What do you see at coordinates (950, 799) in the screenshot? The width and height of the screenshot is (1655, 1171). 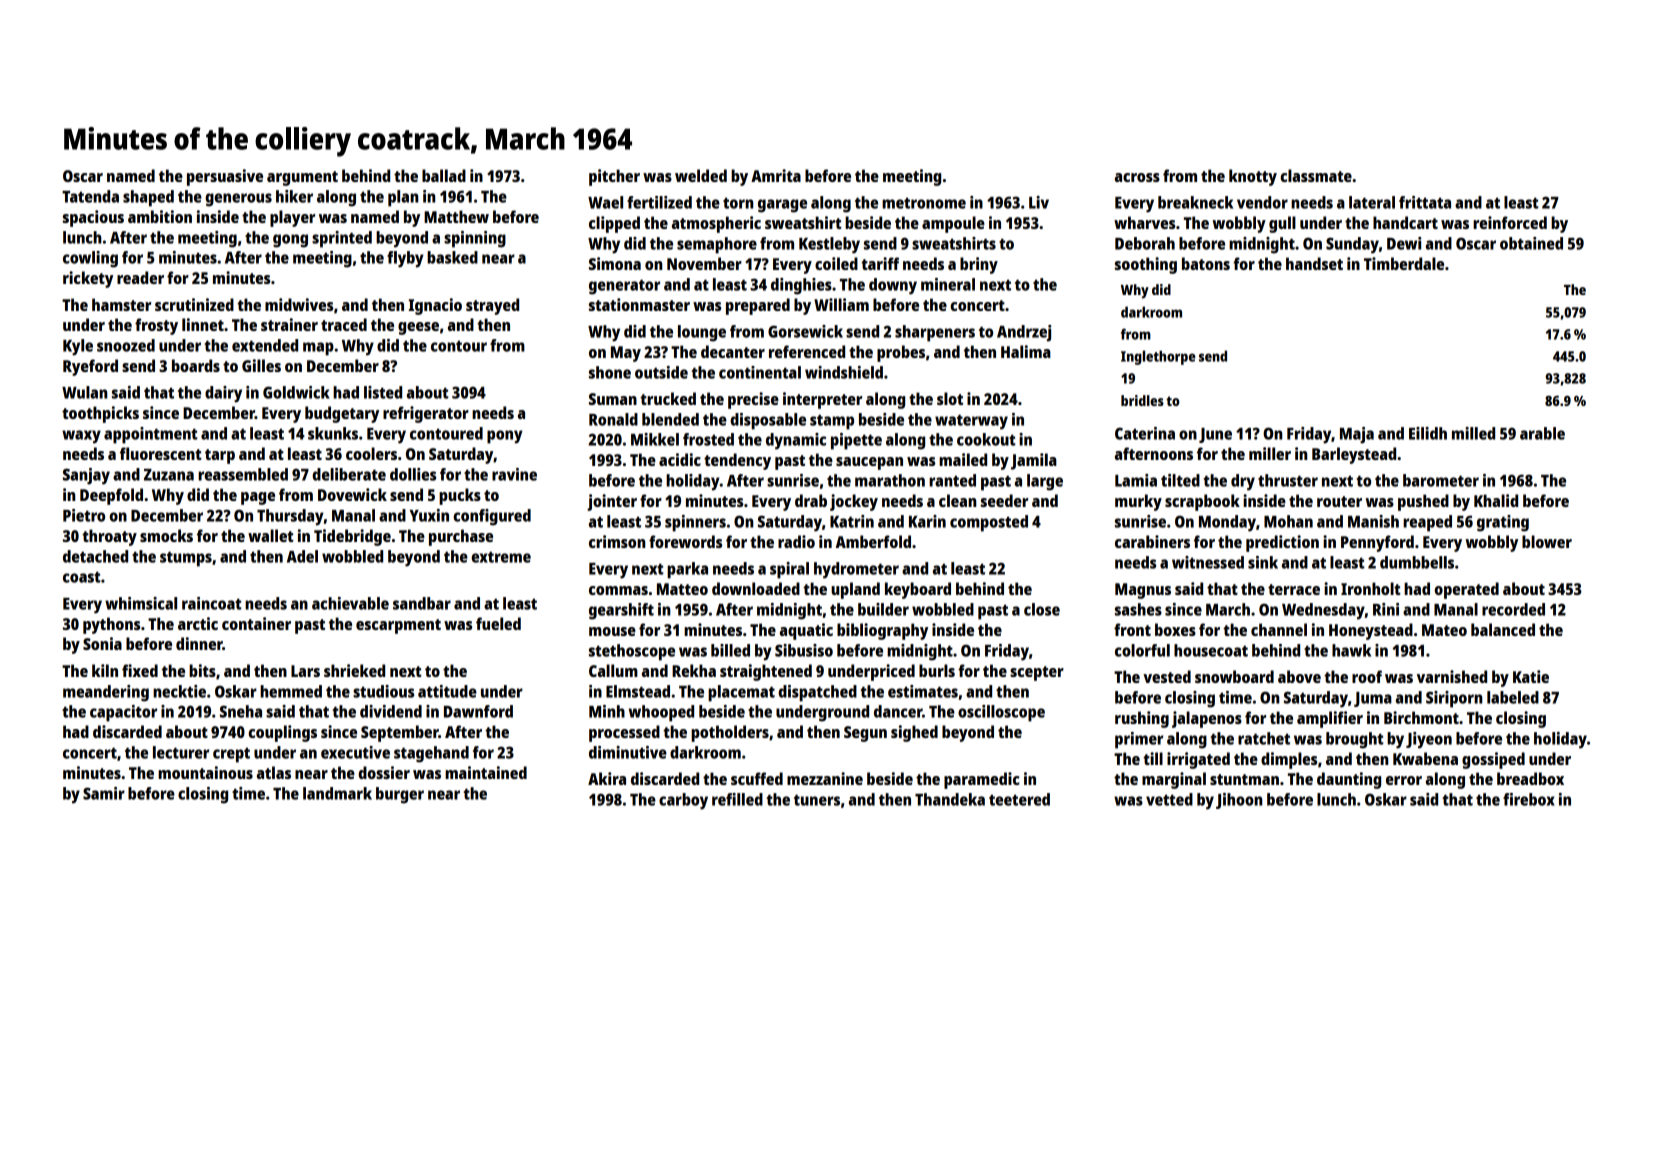 I see `Thandeka` at bounding box center [950, 799].
